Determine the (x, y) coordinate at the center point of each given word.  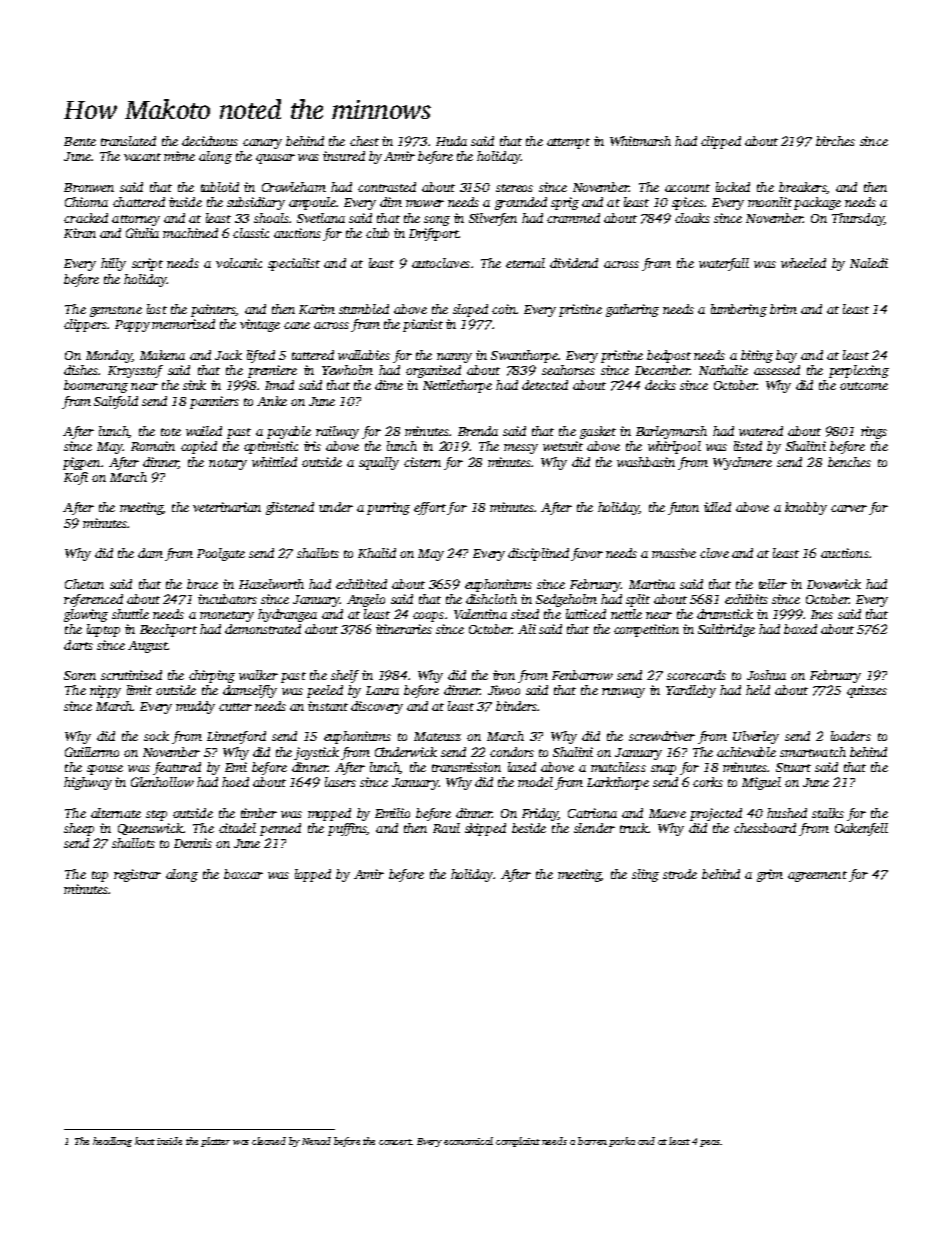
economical (468, 1141)
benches (849, 462)
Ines (822, 614)
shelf (345, 676)
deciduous (210, 141)
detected (545, 385)
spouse (105, 770)
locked (733, 187)
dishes (81, 370)
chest (364, 141)
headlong (112, 1142)
